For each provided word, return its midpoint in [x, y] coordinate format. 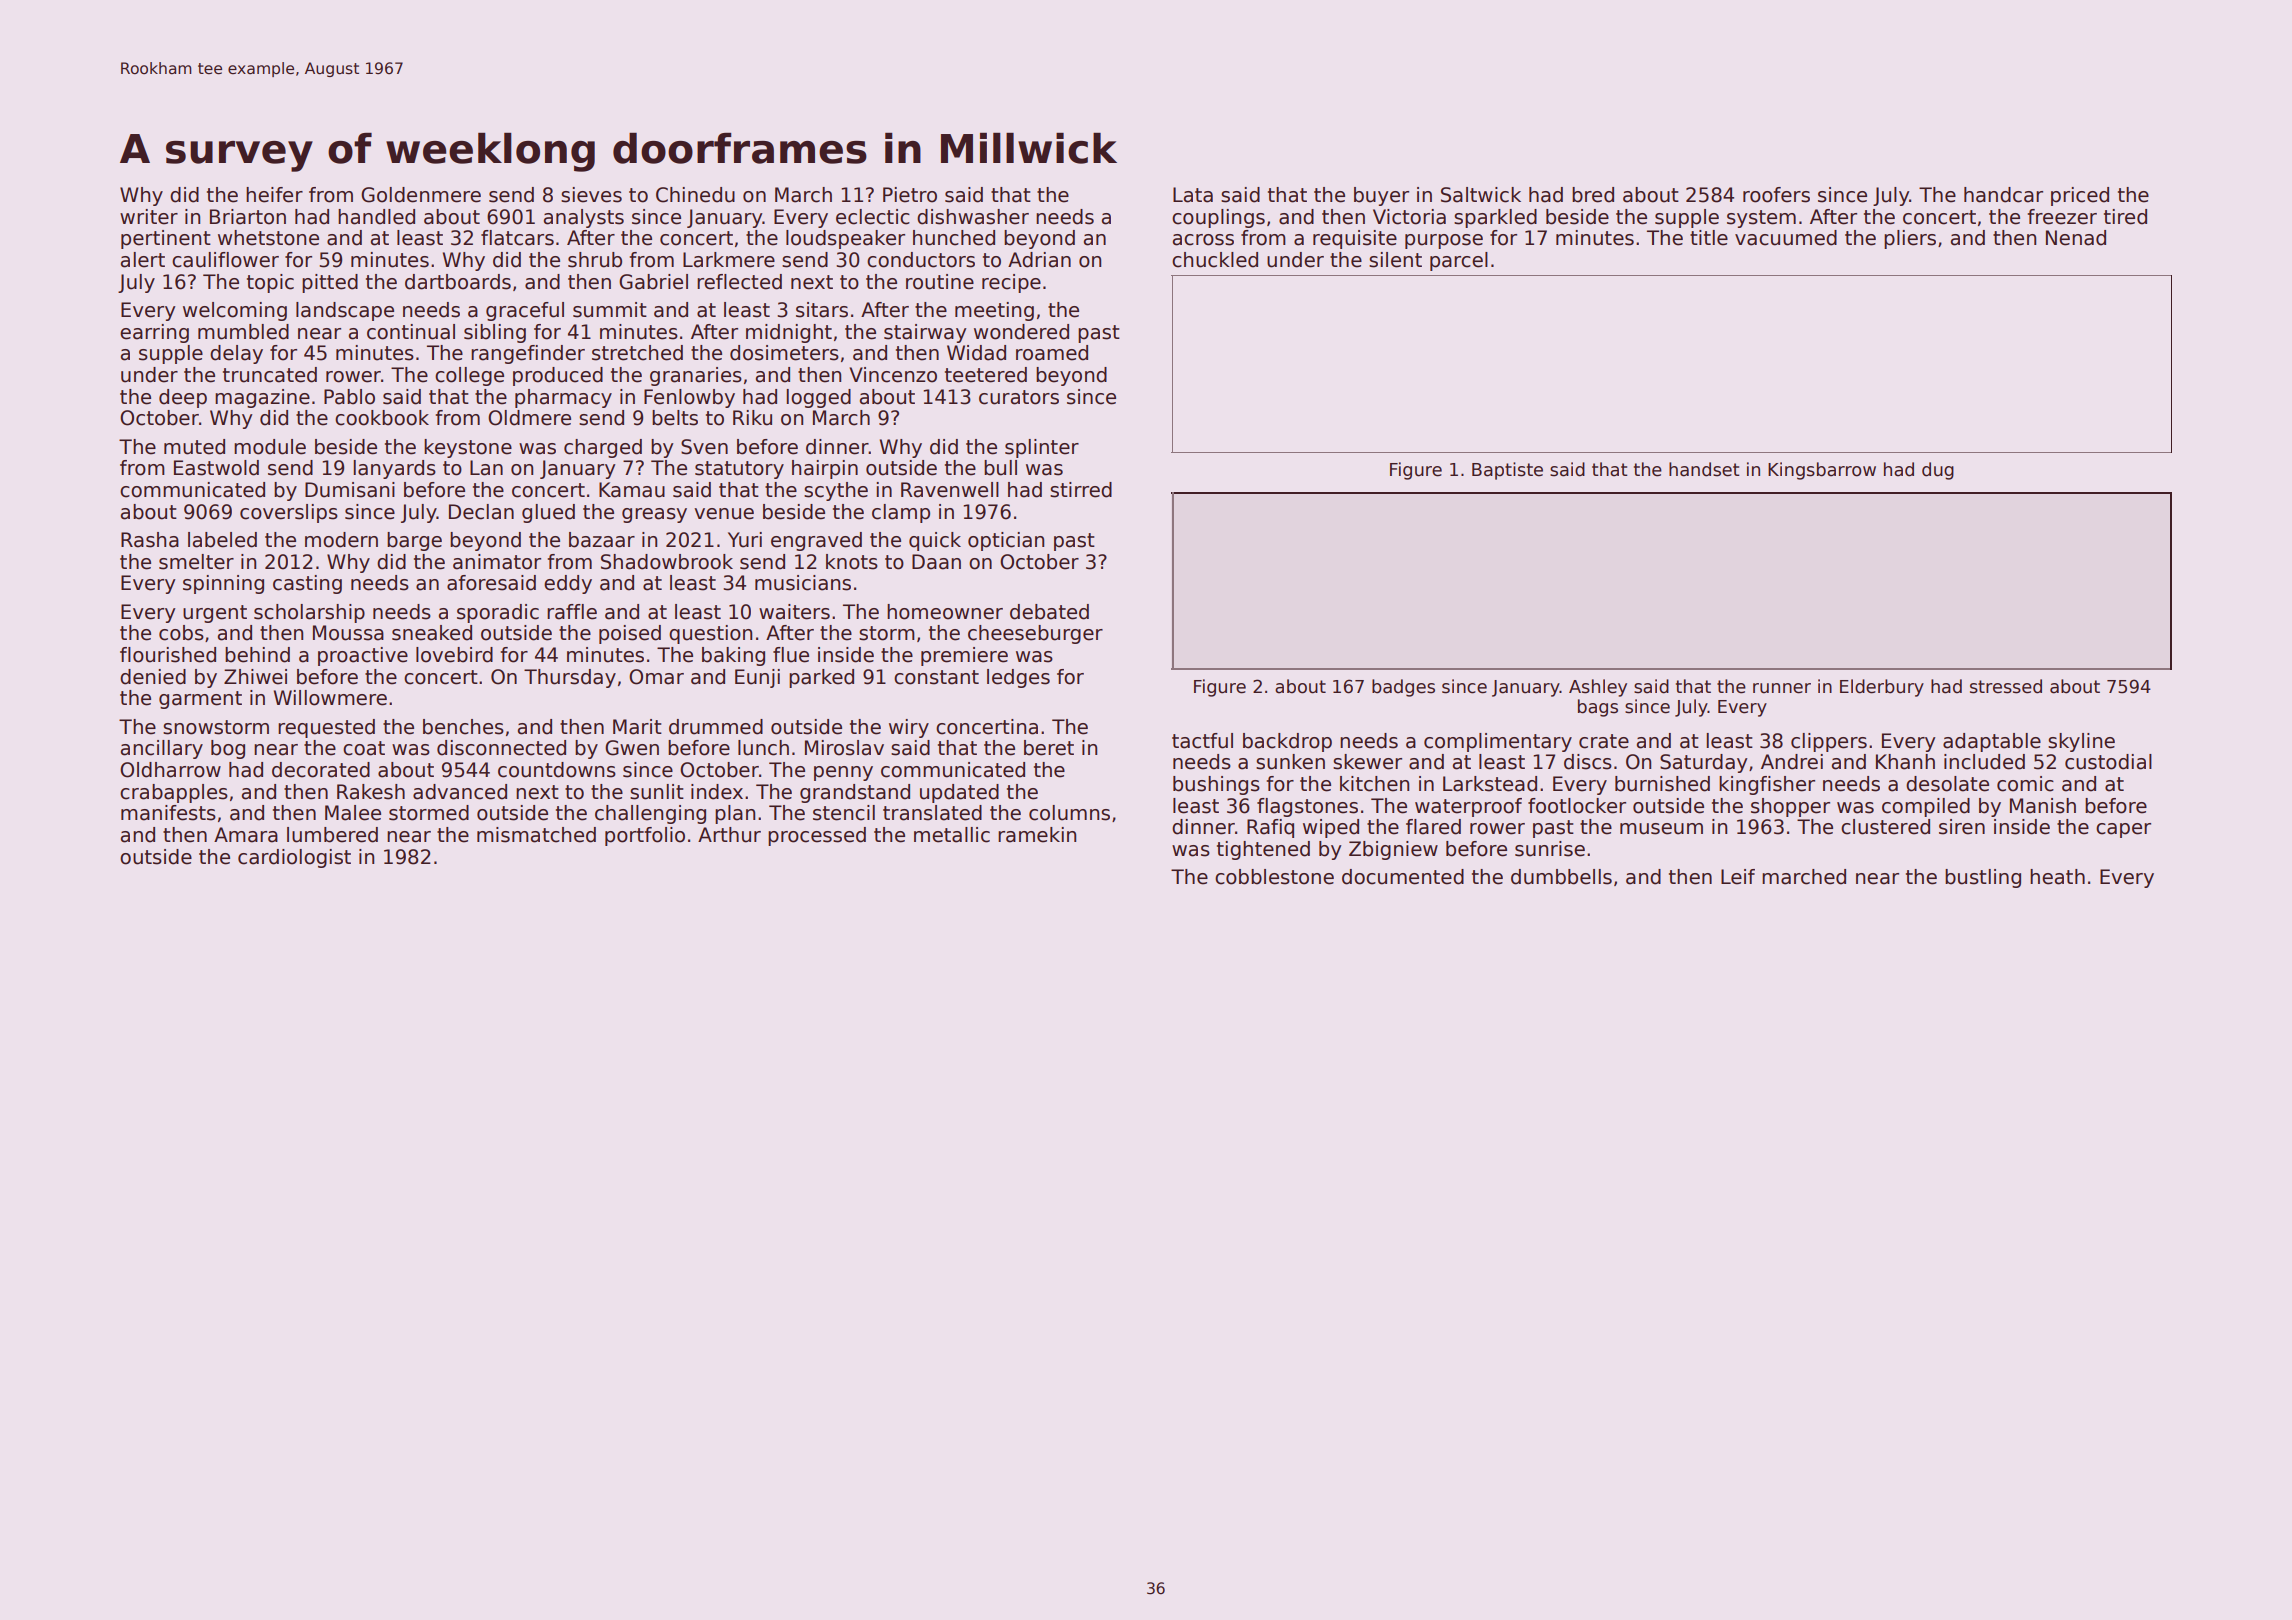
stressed [2006, 686]
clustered [1885, 827]
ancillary [162, 749]
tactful [1202, 741]
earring [154, 333]
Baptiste [1507, 471]
